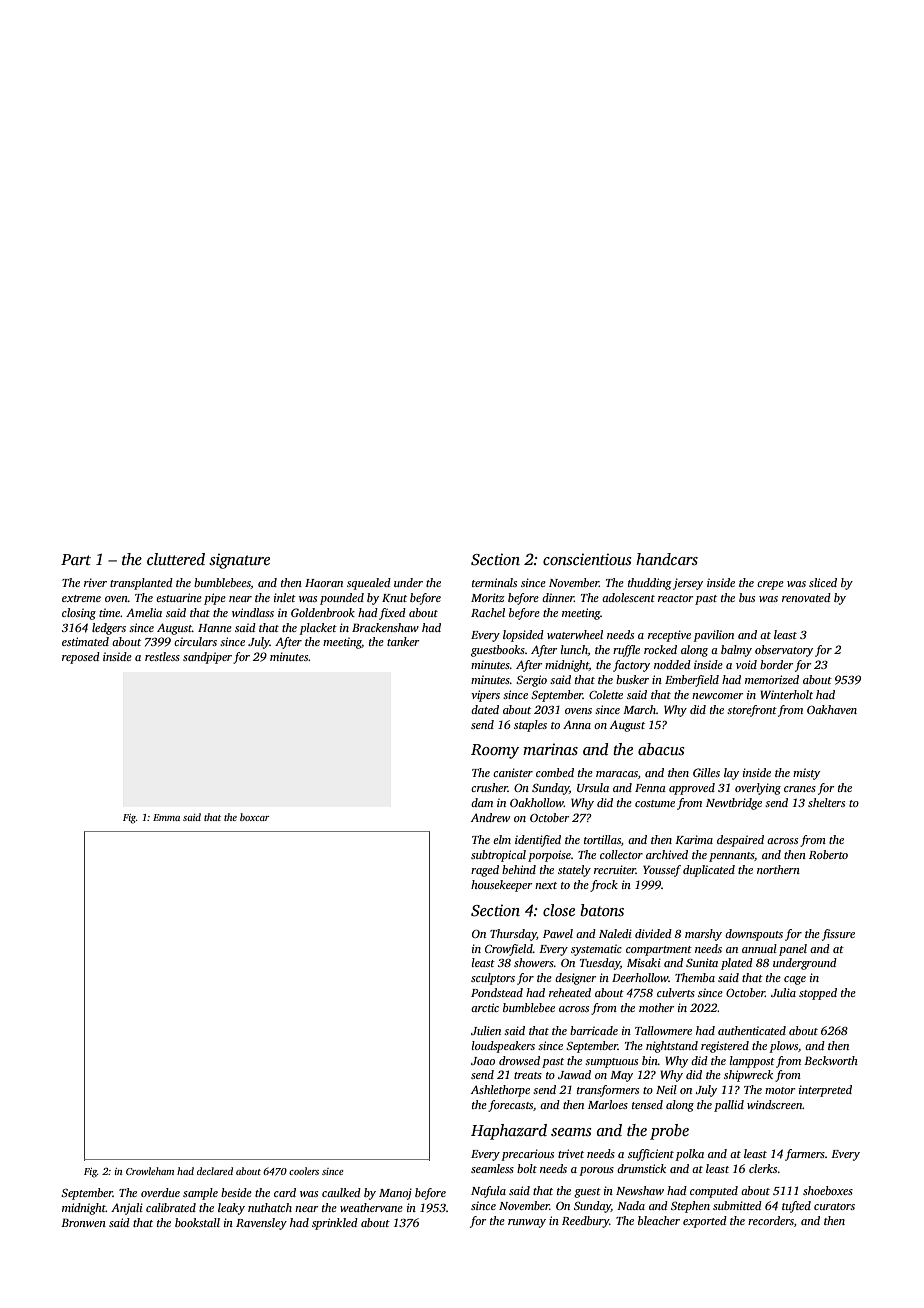 This document has width=924, height=1308. I want to click on runway, so click(527, 1223).
